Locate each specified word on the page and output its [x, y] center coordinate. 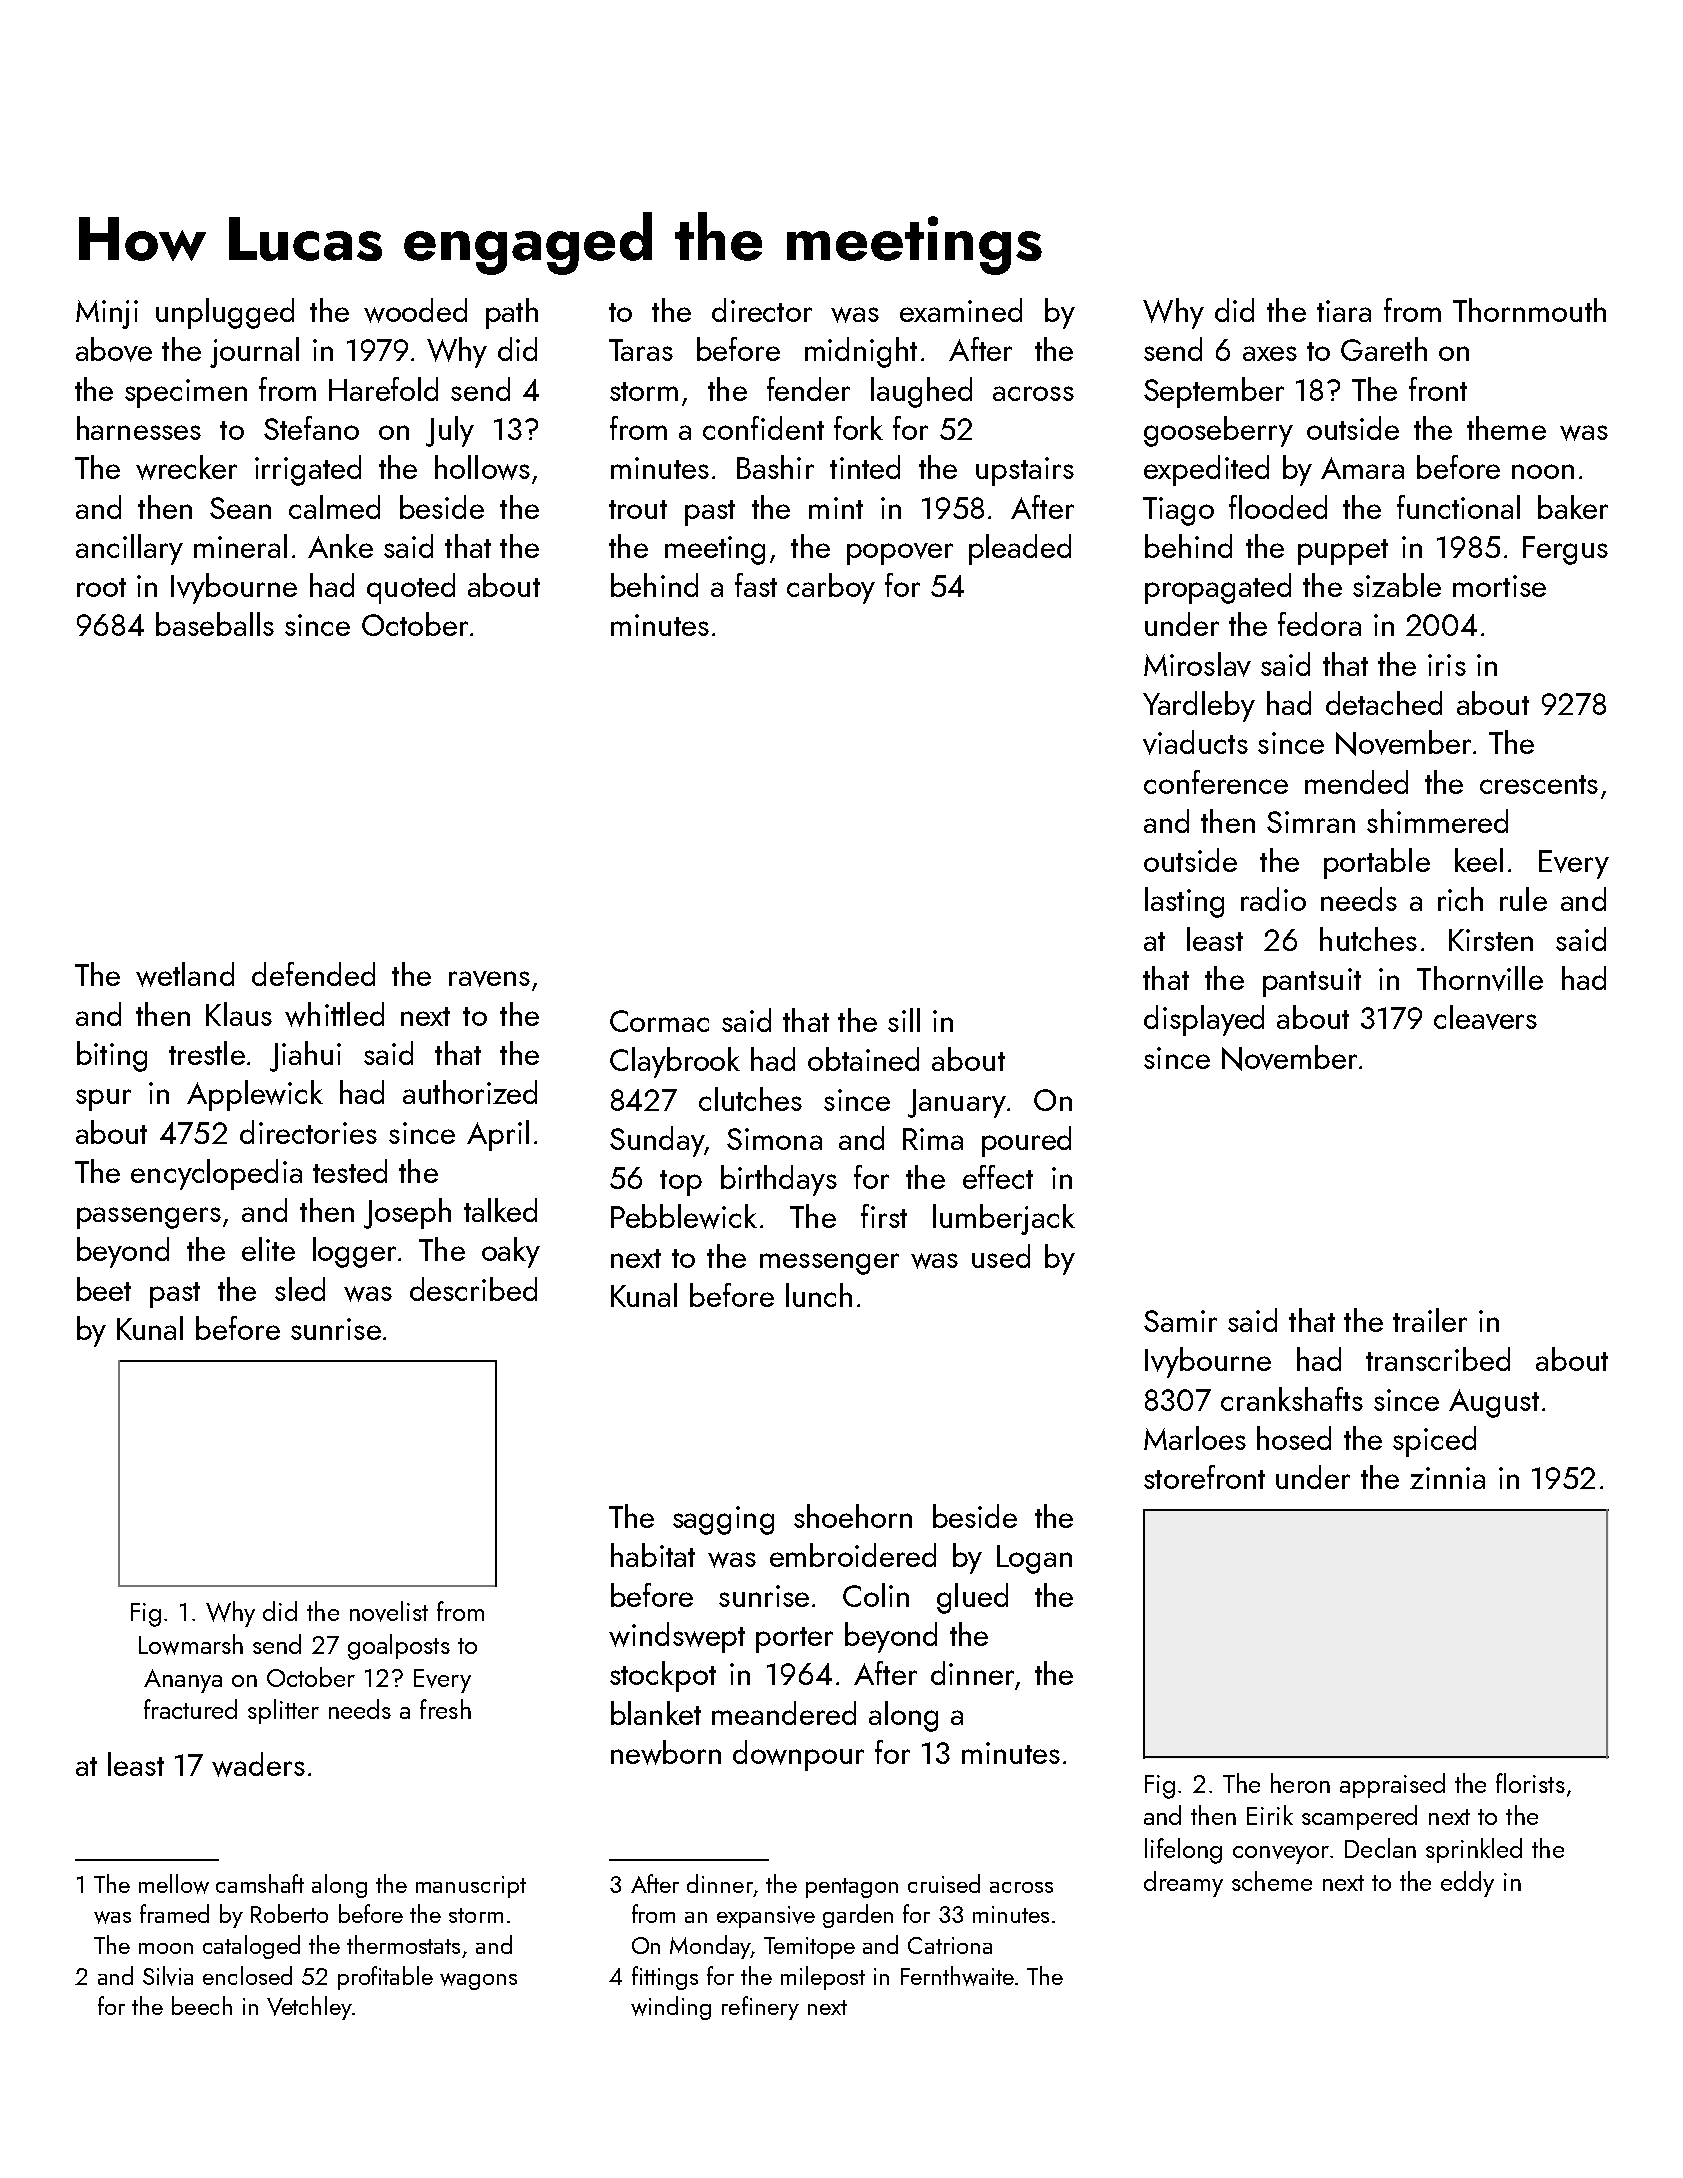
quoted [411, 588]
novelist [389, 1611]
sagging [723, 1520]
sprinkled [1474, 1850]
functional [1458, 507]
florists [1530, 1783]
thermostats [403, 1944]
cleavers [1485, 1017]
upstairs [1025, 471]
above [114, 349]
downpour [798, 1755]
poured [1026, 1141]
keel [1479, 860]
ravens [489, 979]
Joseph [407, 1213]
